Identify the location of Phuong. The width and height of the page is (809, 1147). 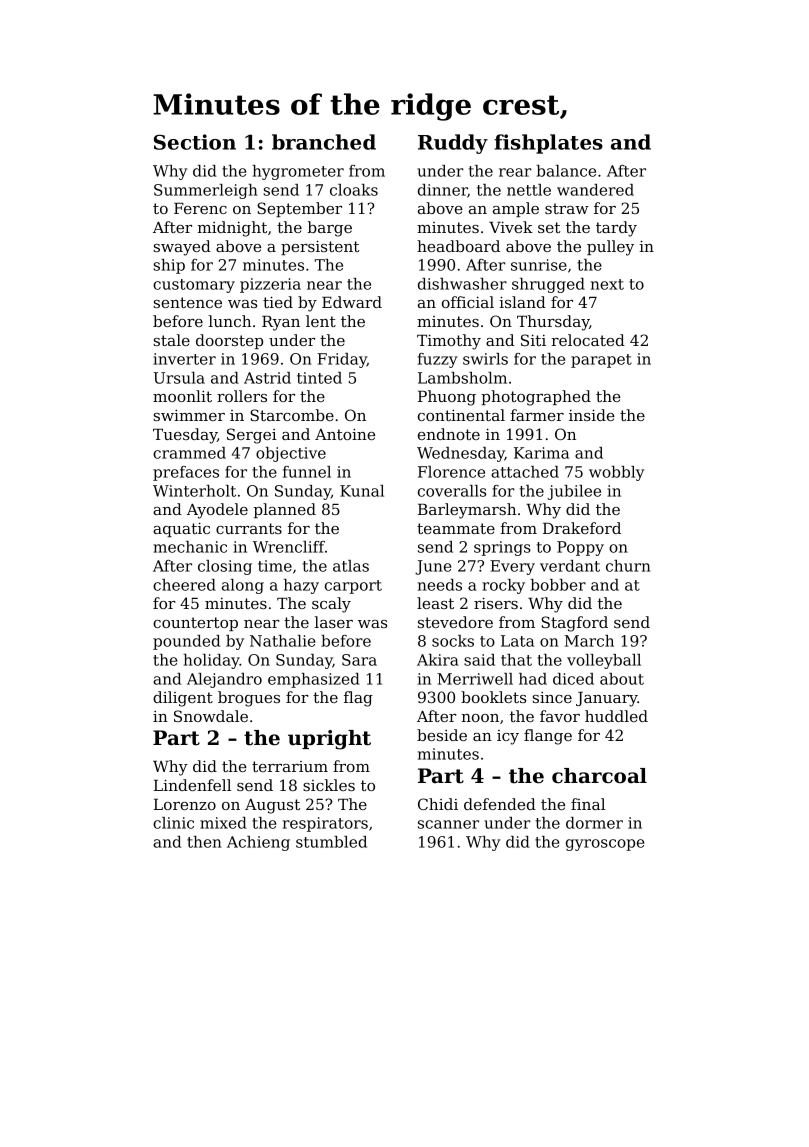
(447, 398).
